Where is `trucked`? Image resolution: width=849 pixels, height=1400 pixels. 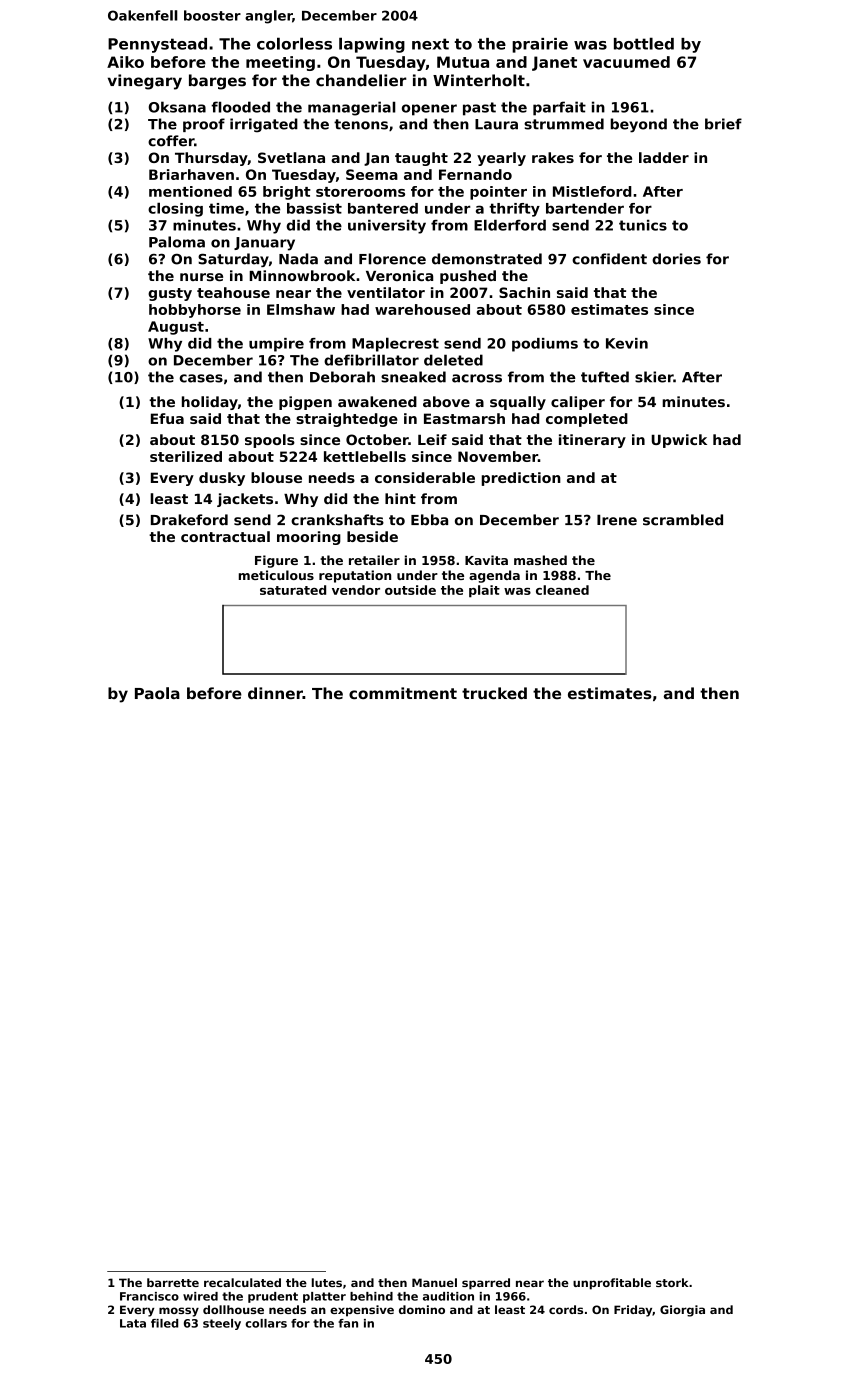 trucked is located at coordinates (494, 693).
